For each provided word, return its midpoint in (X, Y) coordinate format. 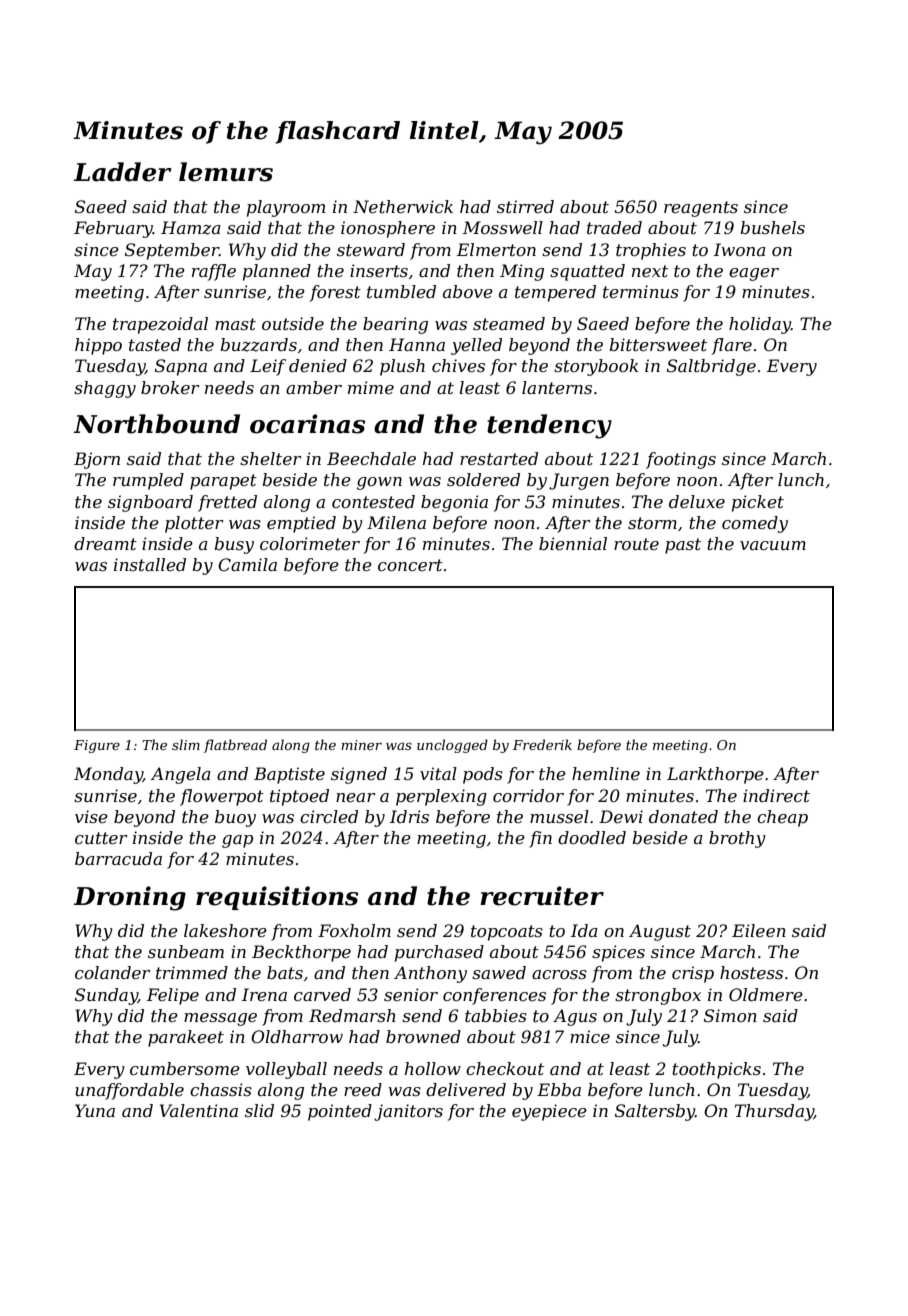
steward (371, 249)
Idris (409, 816)
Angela (180, 775)
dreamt (105, 543)
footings (681, 460)
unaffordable (129, 1091)
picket (758, 503)
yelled (476, 346)
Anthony (430, 974)
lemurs (226, 172)
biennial (573, 543)
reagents (701, 209)
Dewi (621, 816)
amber (314, 387)
